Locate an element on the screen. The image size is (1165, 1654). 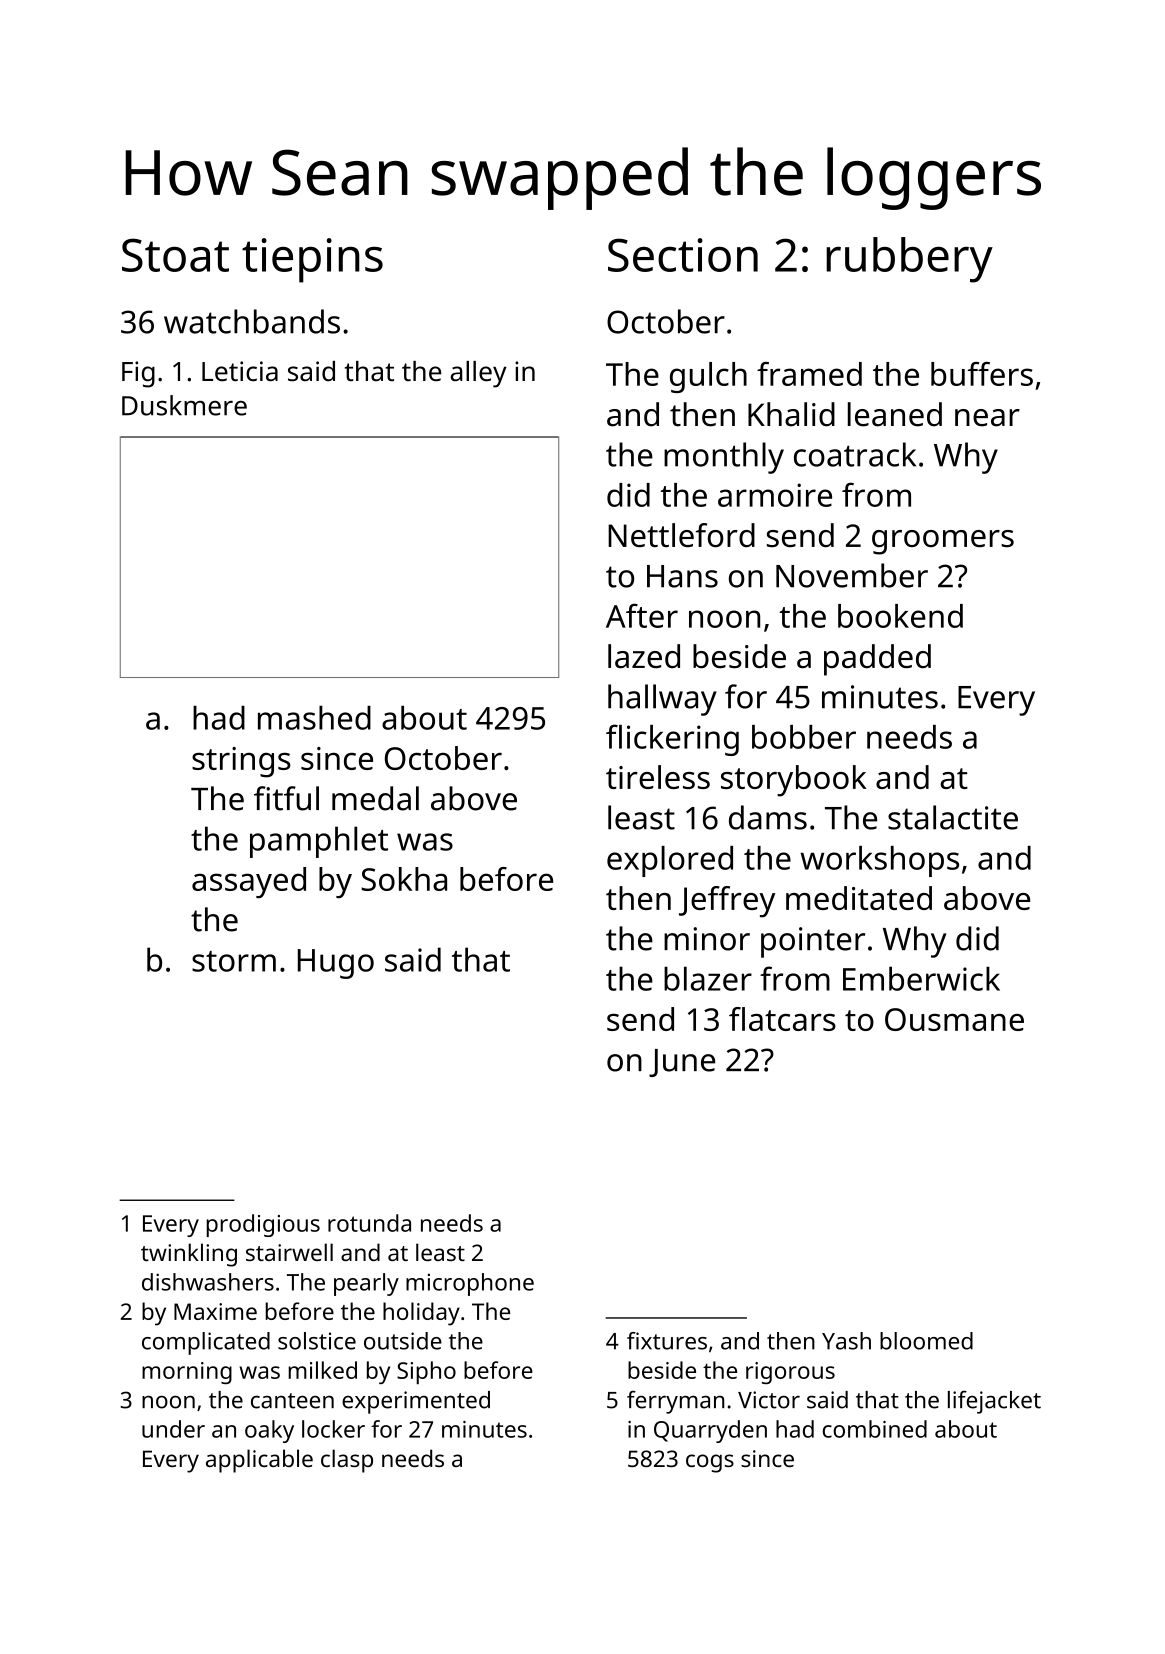
After is located at coordinates (642, 615).
